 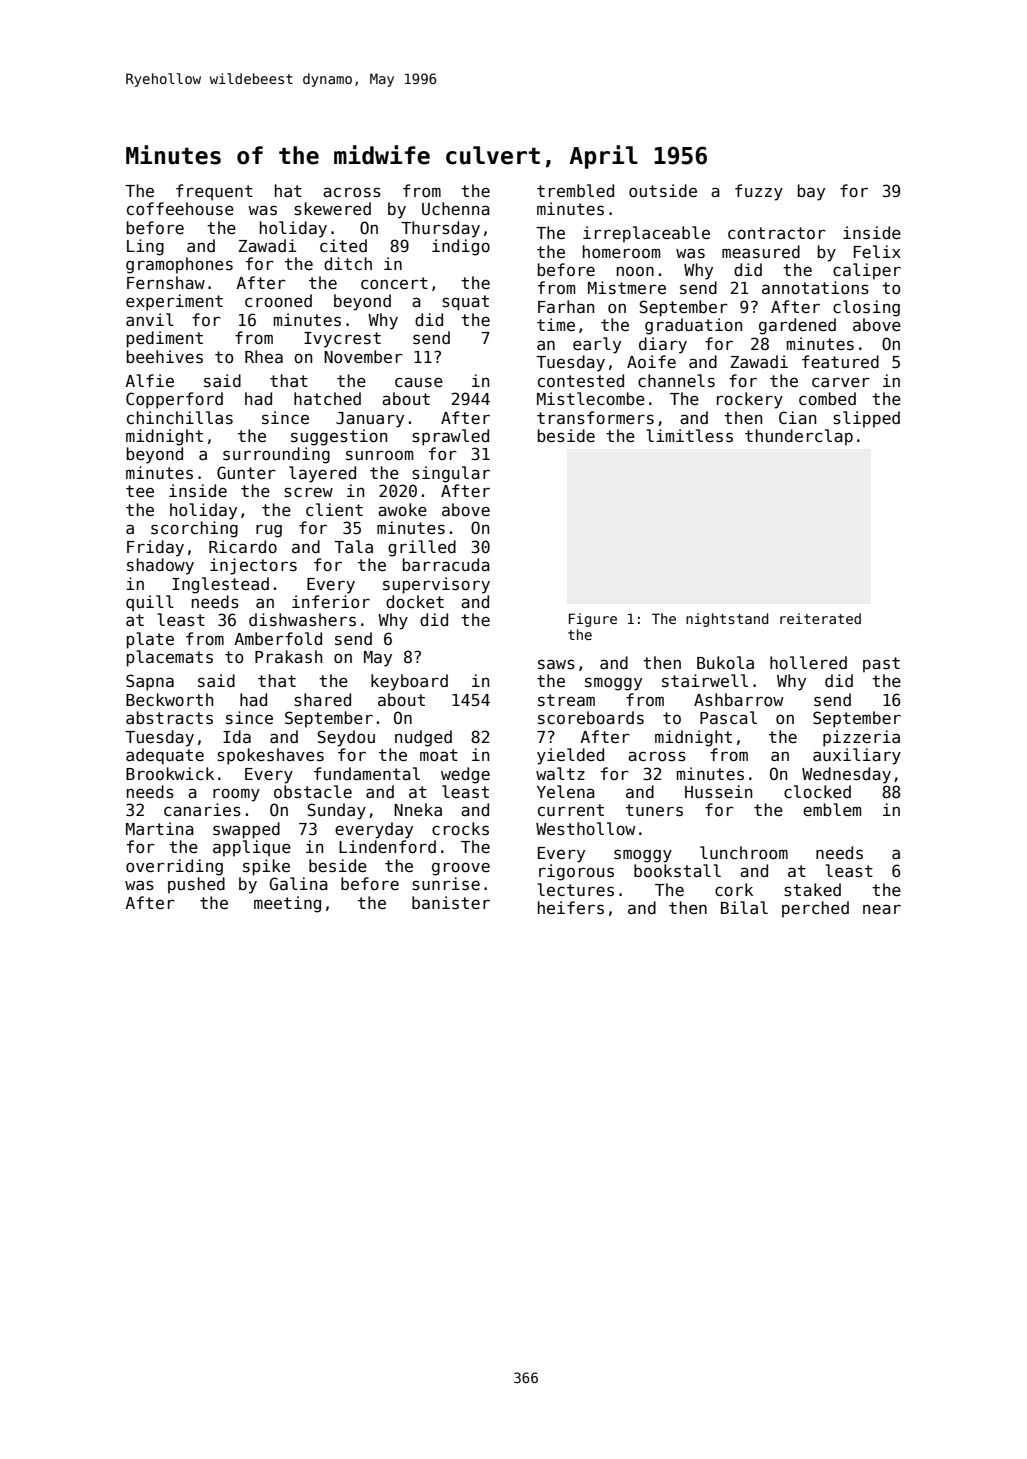 I want to click on nudged, so click(x=423, y=738).
